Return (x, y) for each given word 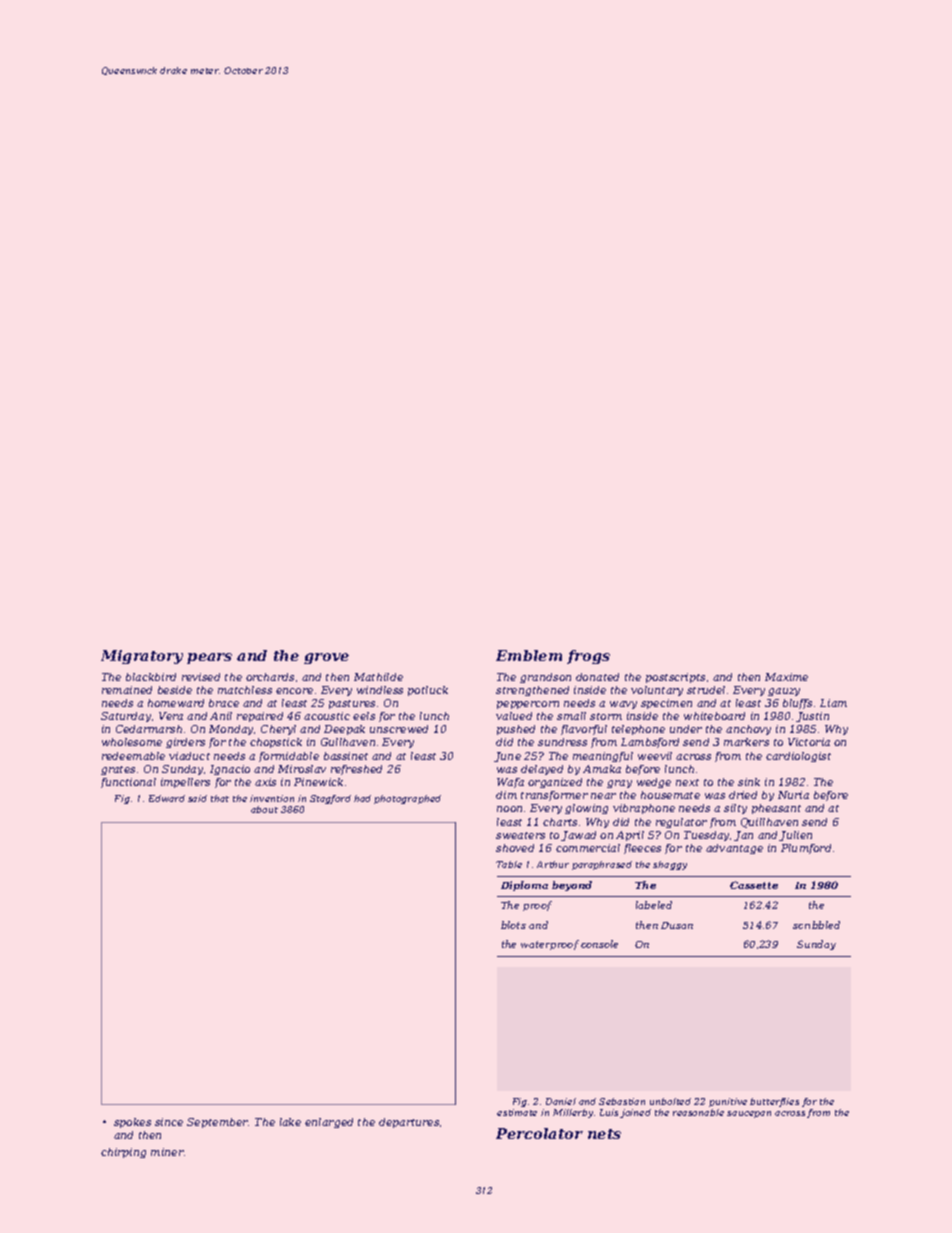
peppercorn (528, 705)
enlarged (329, 1123)
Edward (167, 798)
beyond (572, 886)
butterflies (774, 1102)
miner (167, 1152)
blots (513, 925)
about (264, 809)
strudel (706, 690)
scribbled (816, 925)
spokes (132, 1123)
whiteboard (714, 716)
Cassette (754, 885)
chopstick (276, 743)
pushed (516, 730)
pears (209, 658)
